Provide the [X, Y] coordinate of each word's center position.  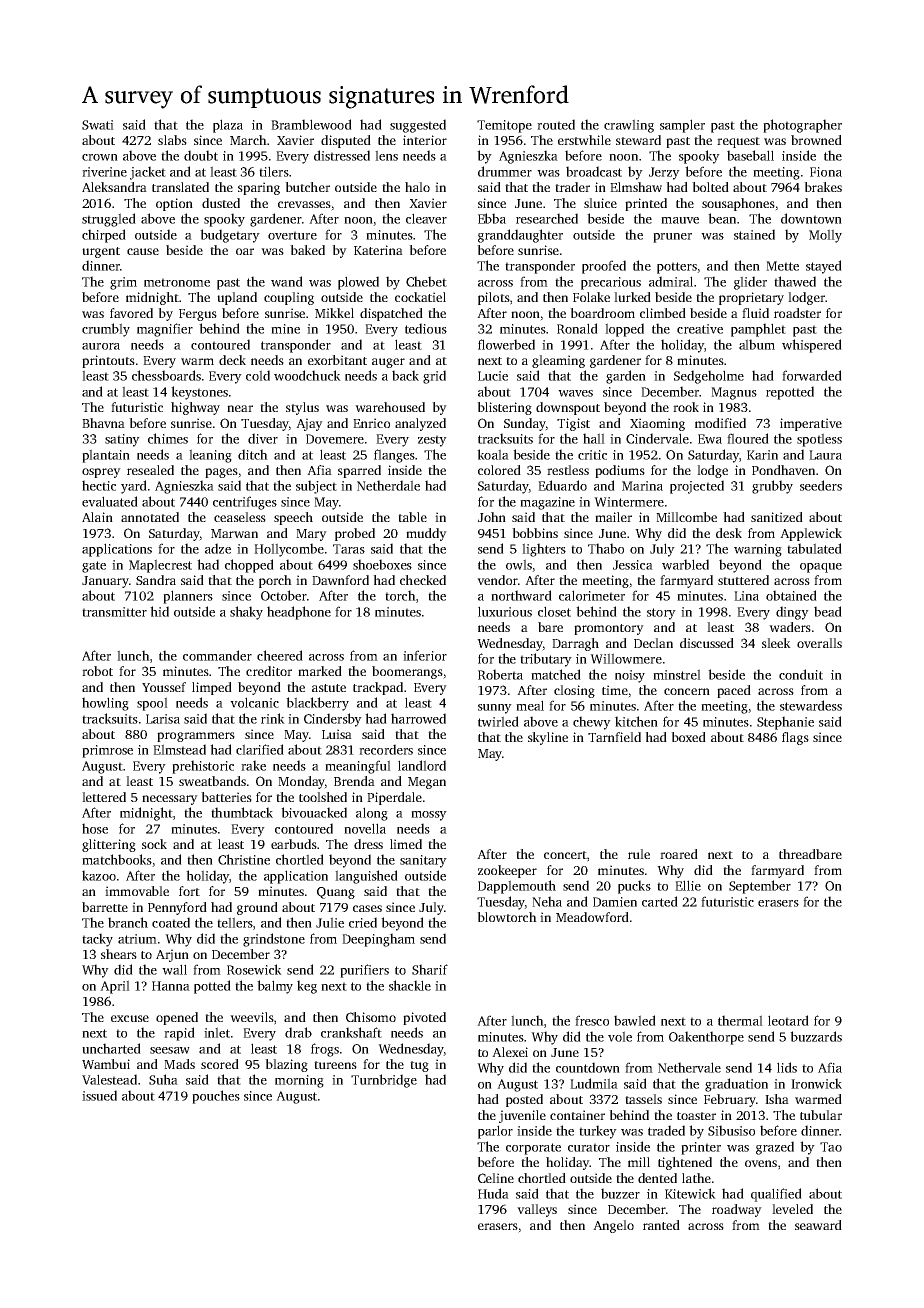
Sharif [430, 969]
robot [97, 671]
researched [547, 218]
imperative [811, 424]
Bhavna [103, 423]
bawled [635, 1020]
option [174, 204]
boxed [688, 737]
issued [99, 1095]
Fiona [826, 172]
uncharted [111, 1048]
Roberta [500, 674]
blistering [504, 408]
